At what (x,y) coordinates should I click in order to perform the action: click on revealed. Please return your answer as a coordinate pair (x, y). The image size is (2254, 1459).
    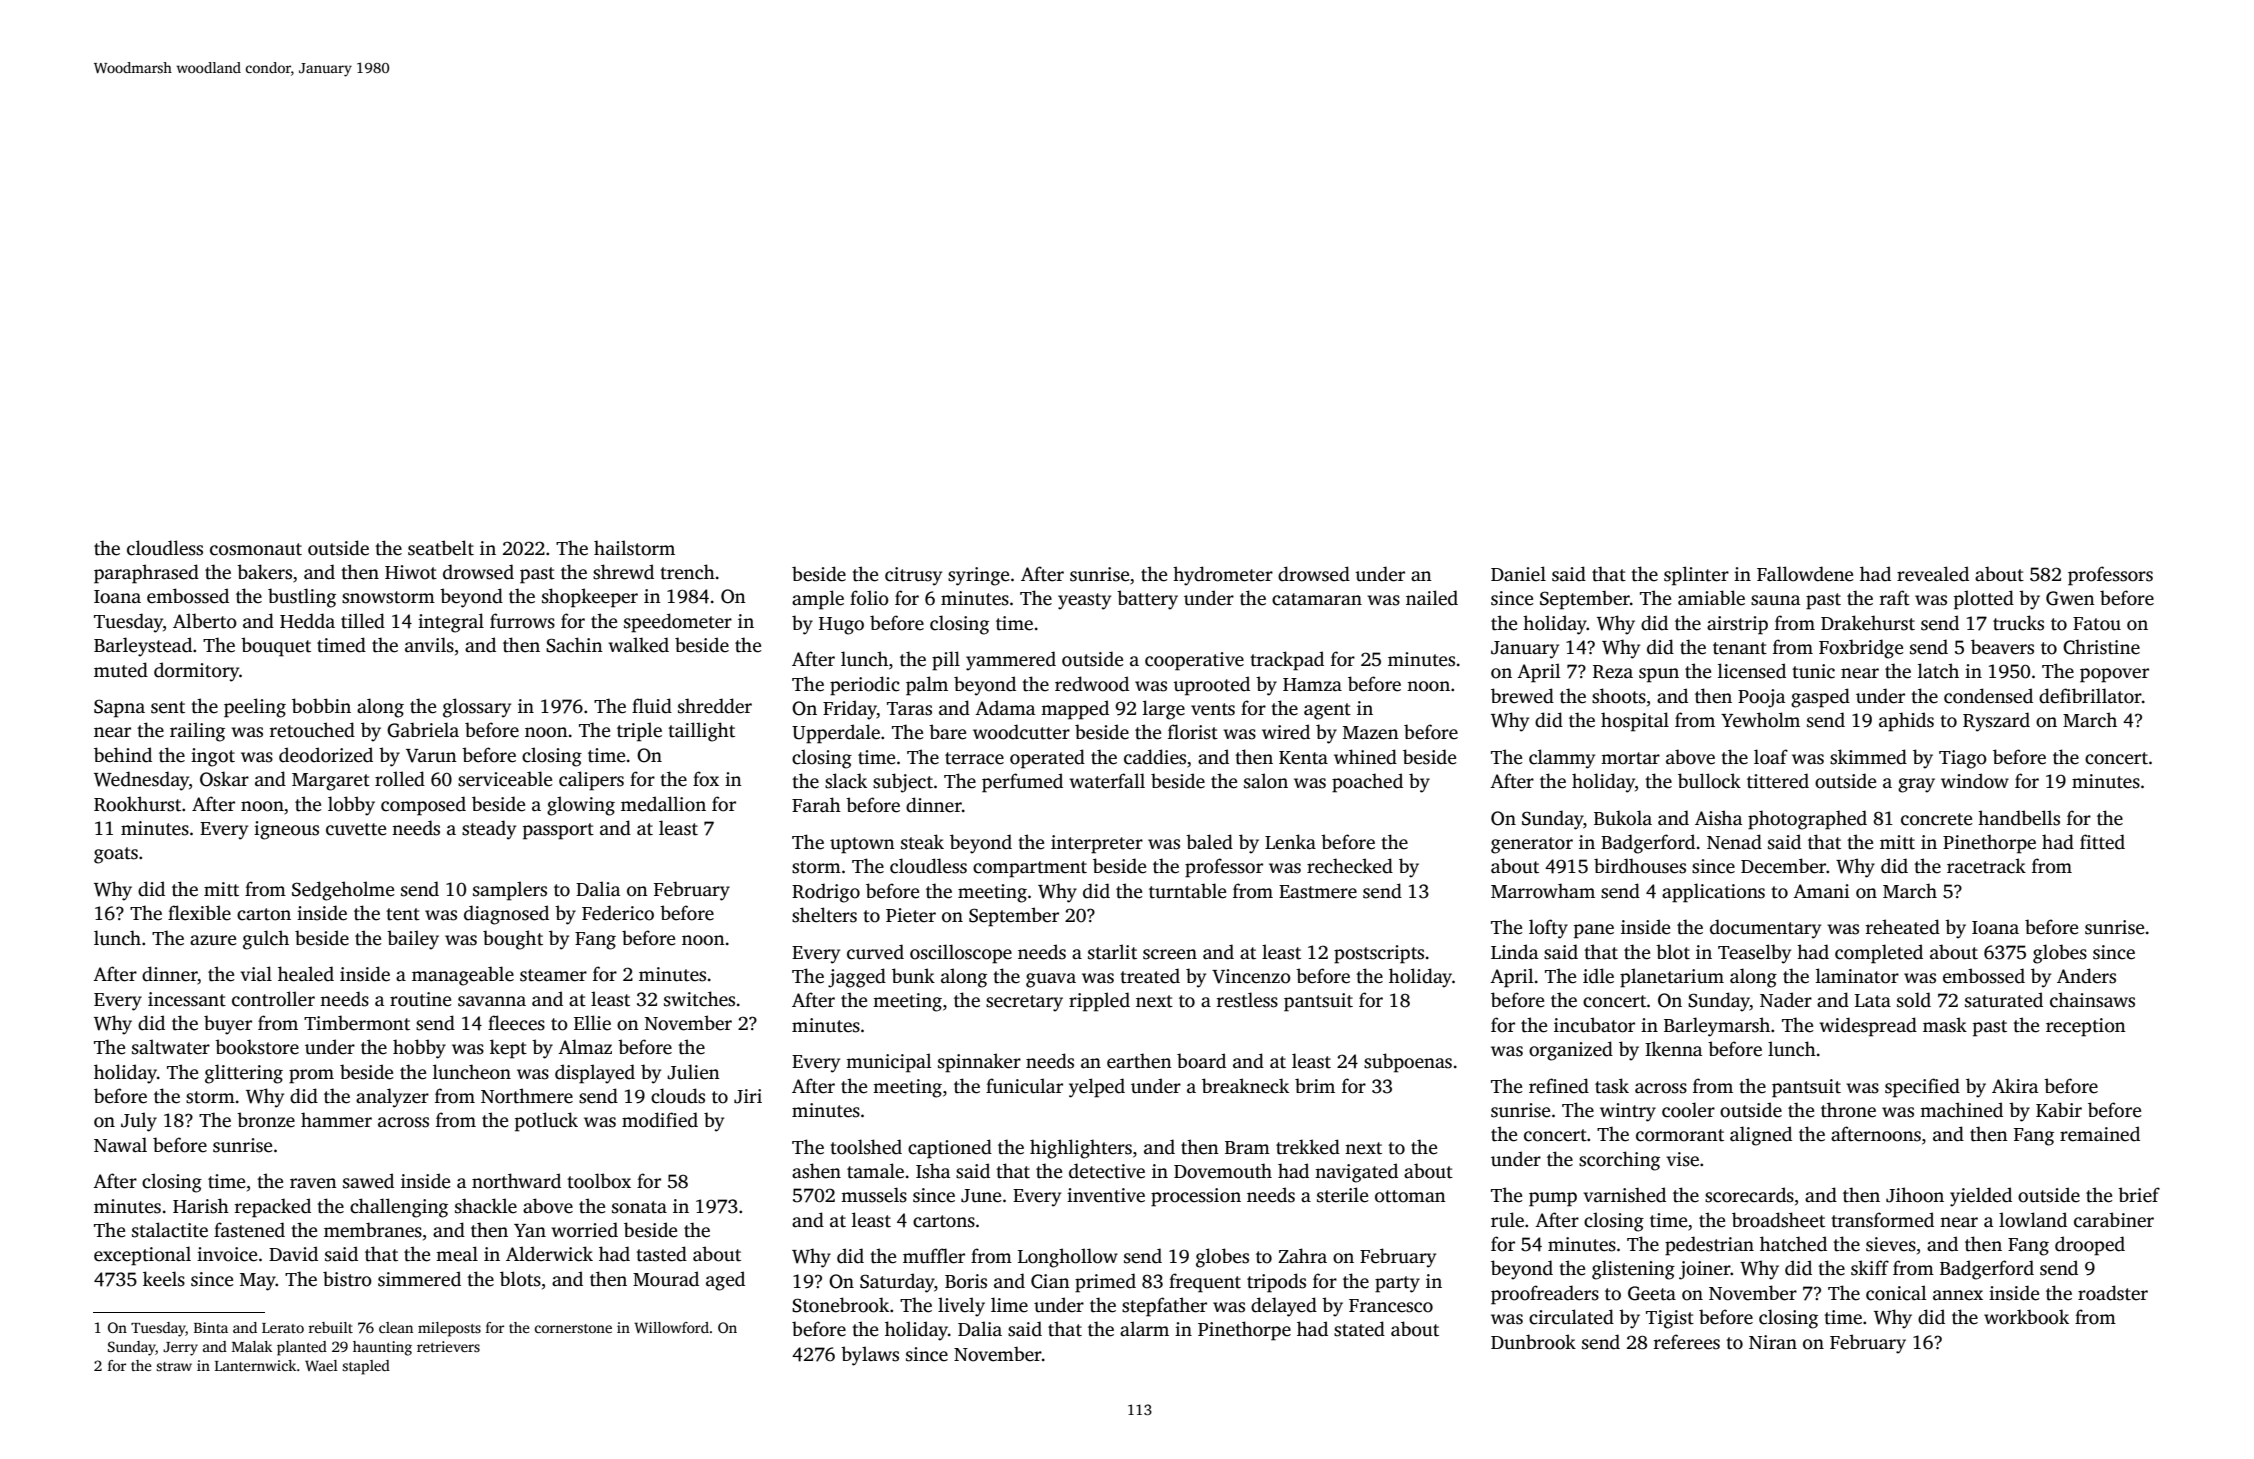
    Looking at the image, I should click on (1933, 574).
